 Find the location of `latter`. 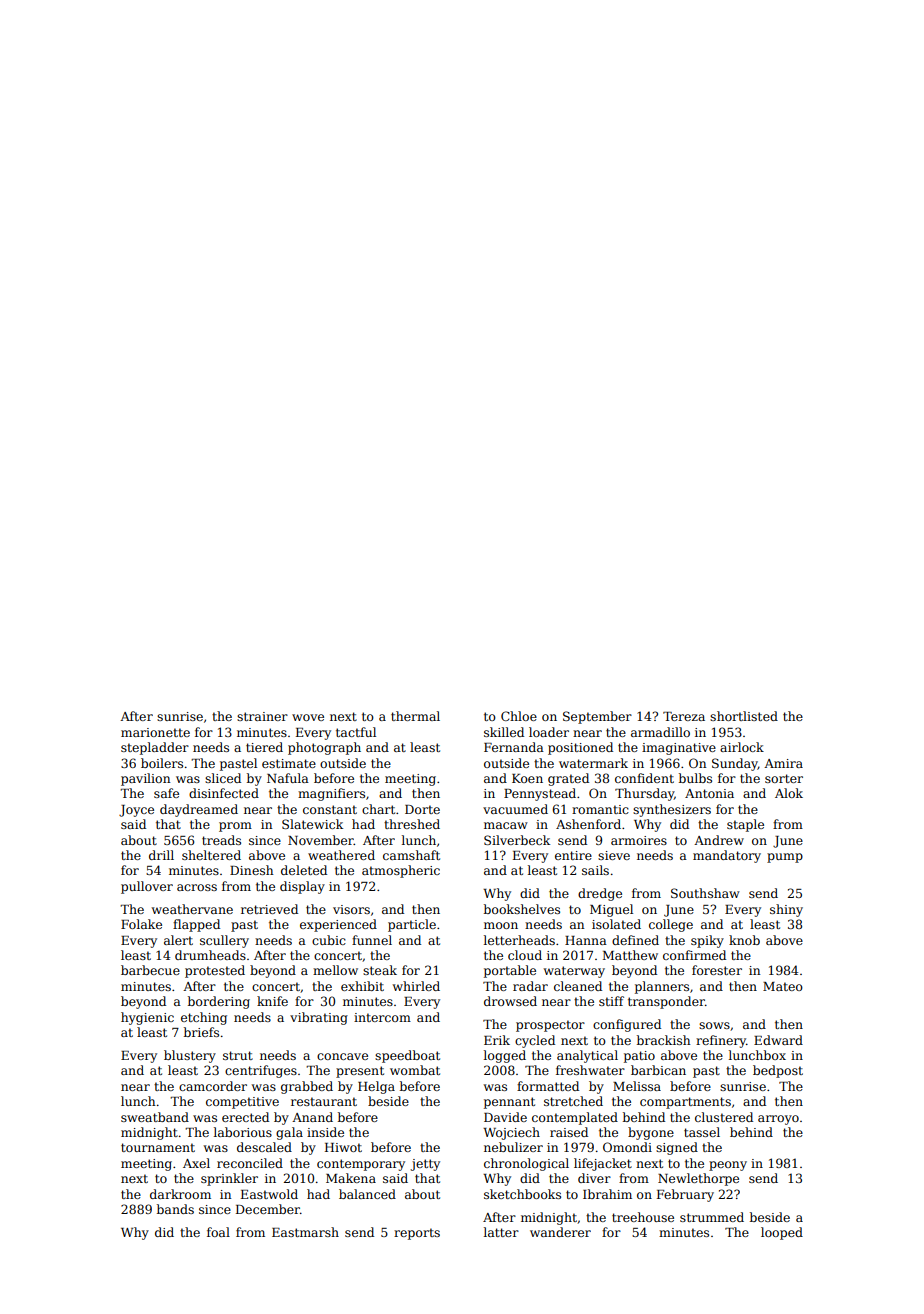

latter is located at coordinates (501, 1232).
